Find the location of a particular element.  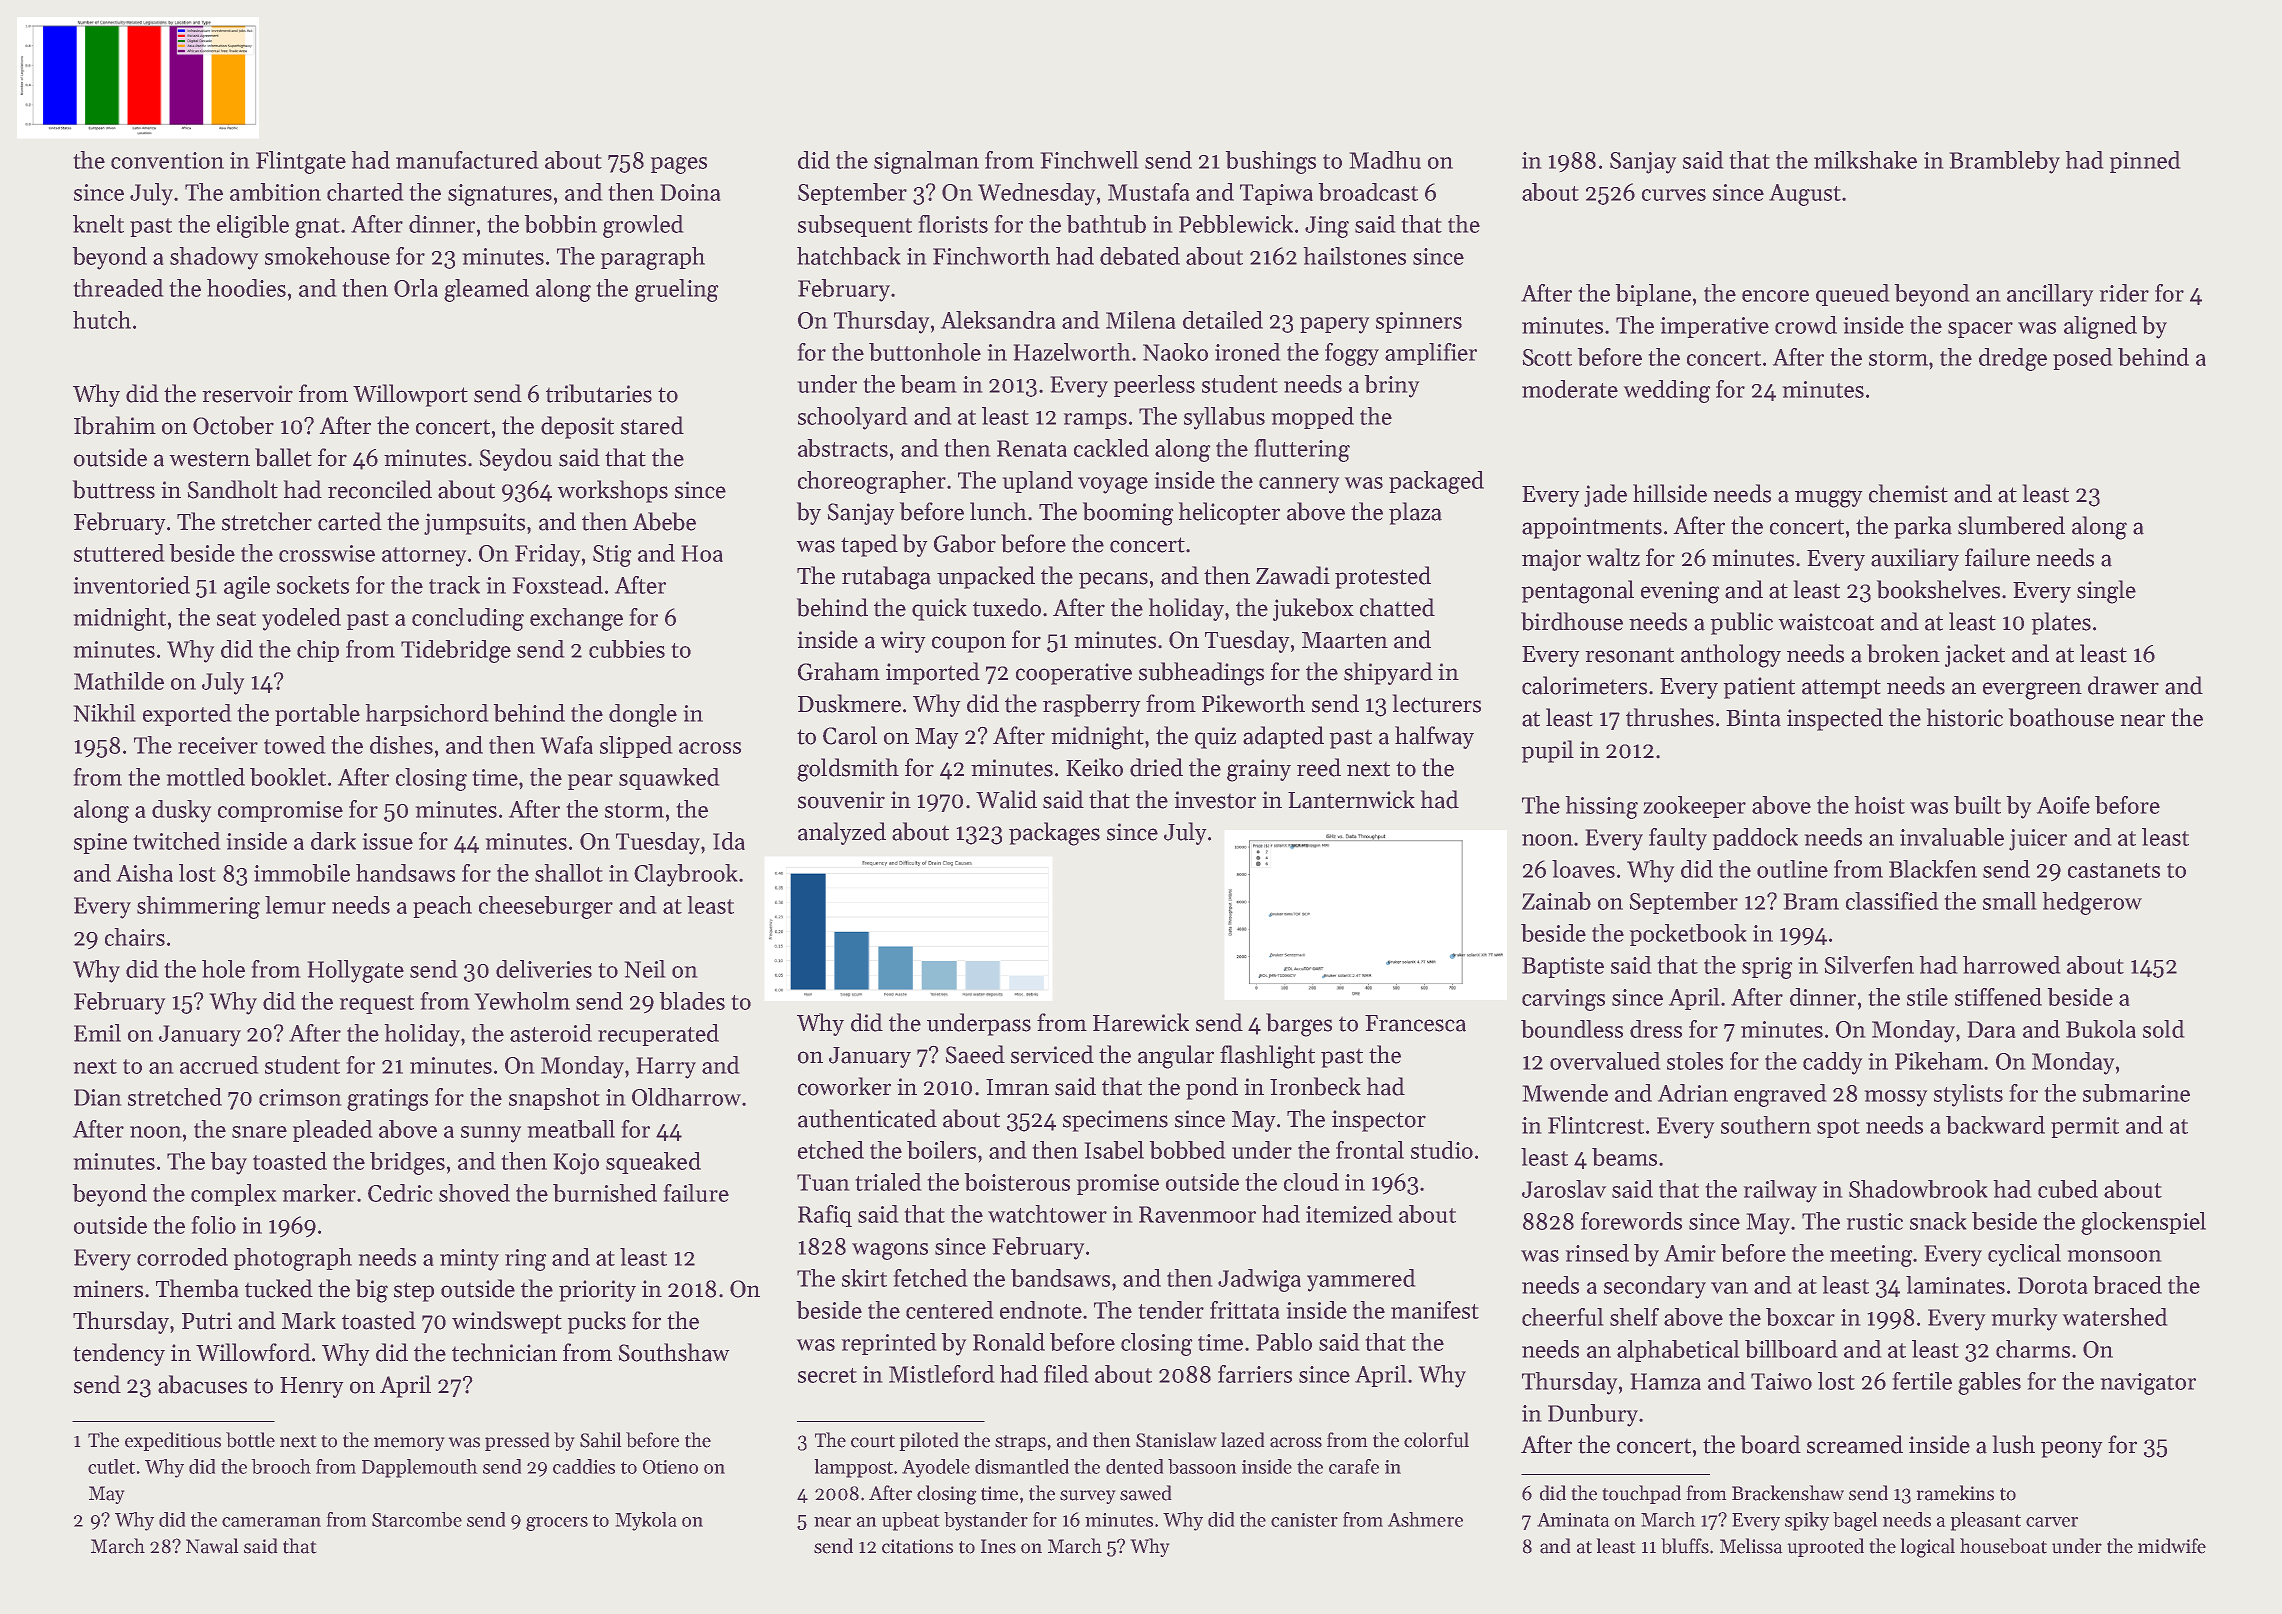

eligible is located at coordinates (253, 226).
